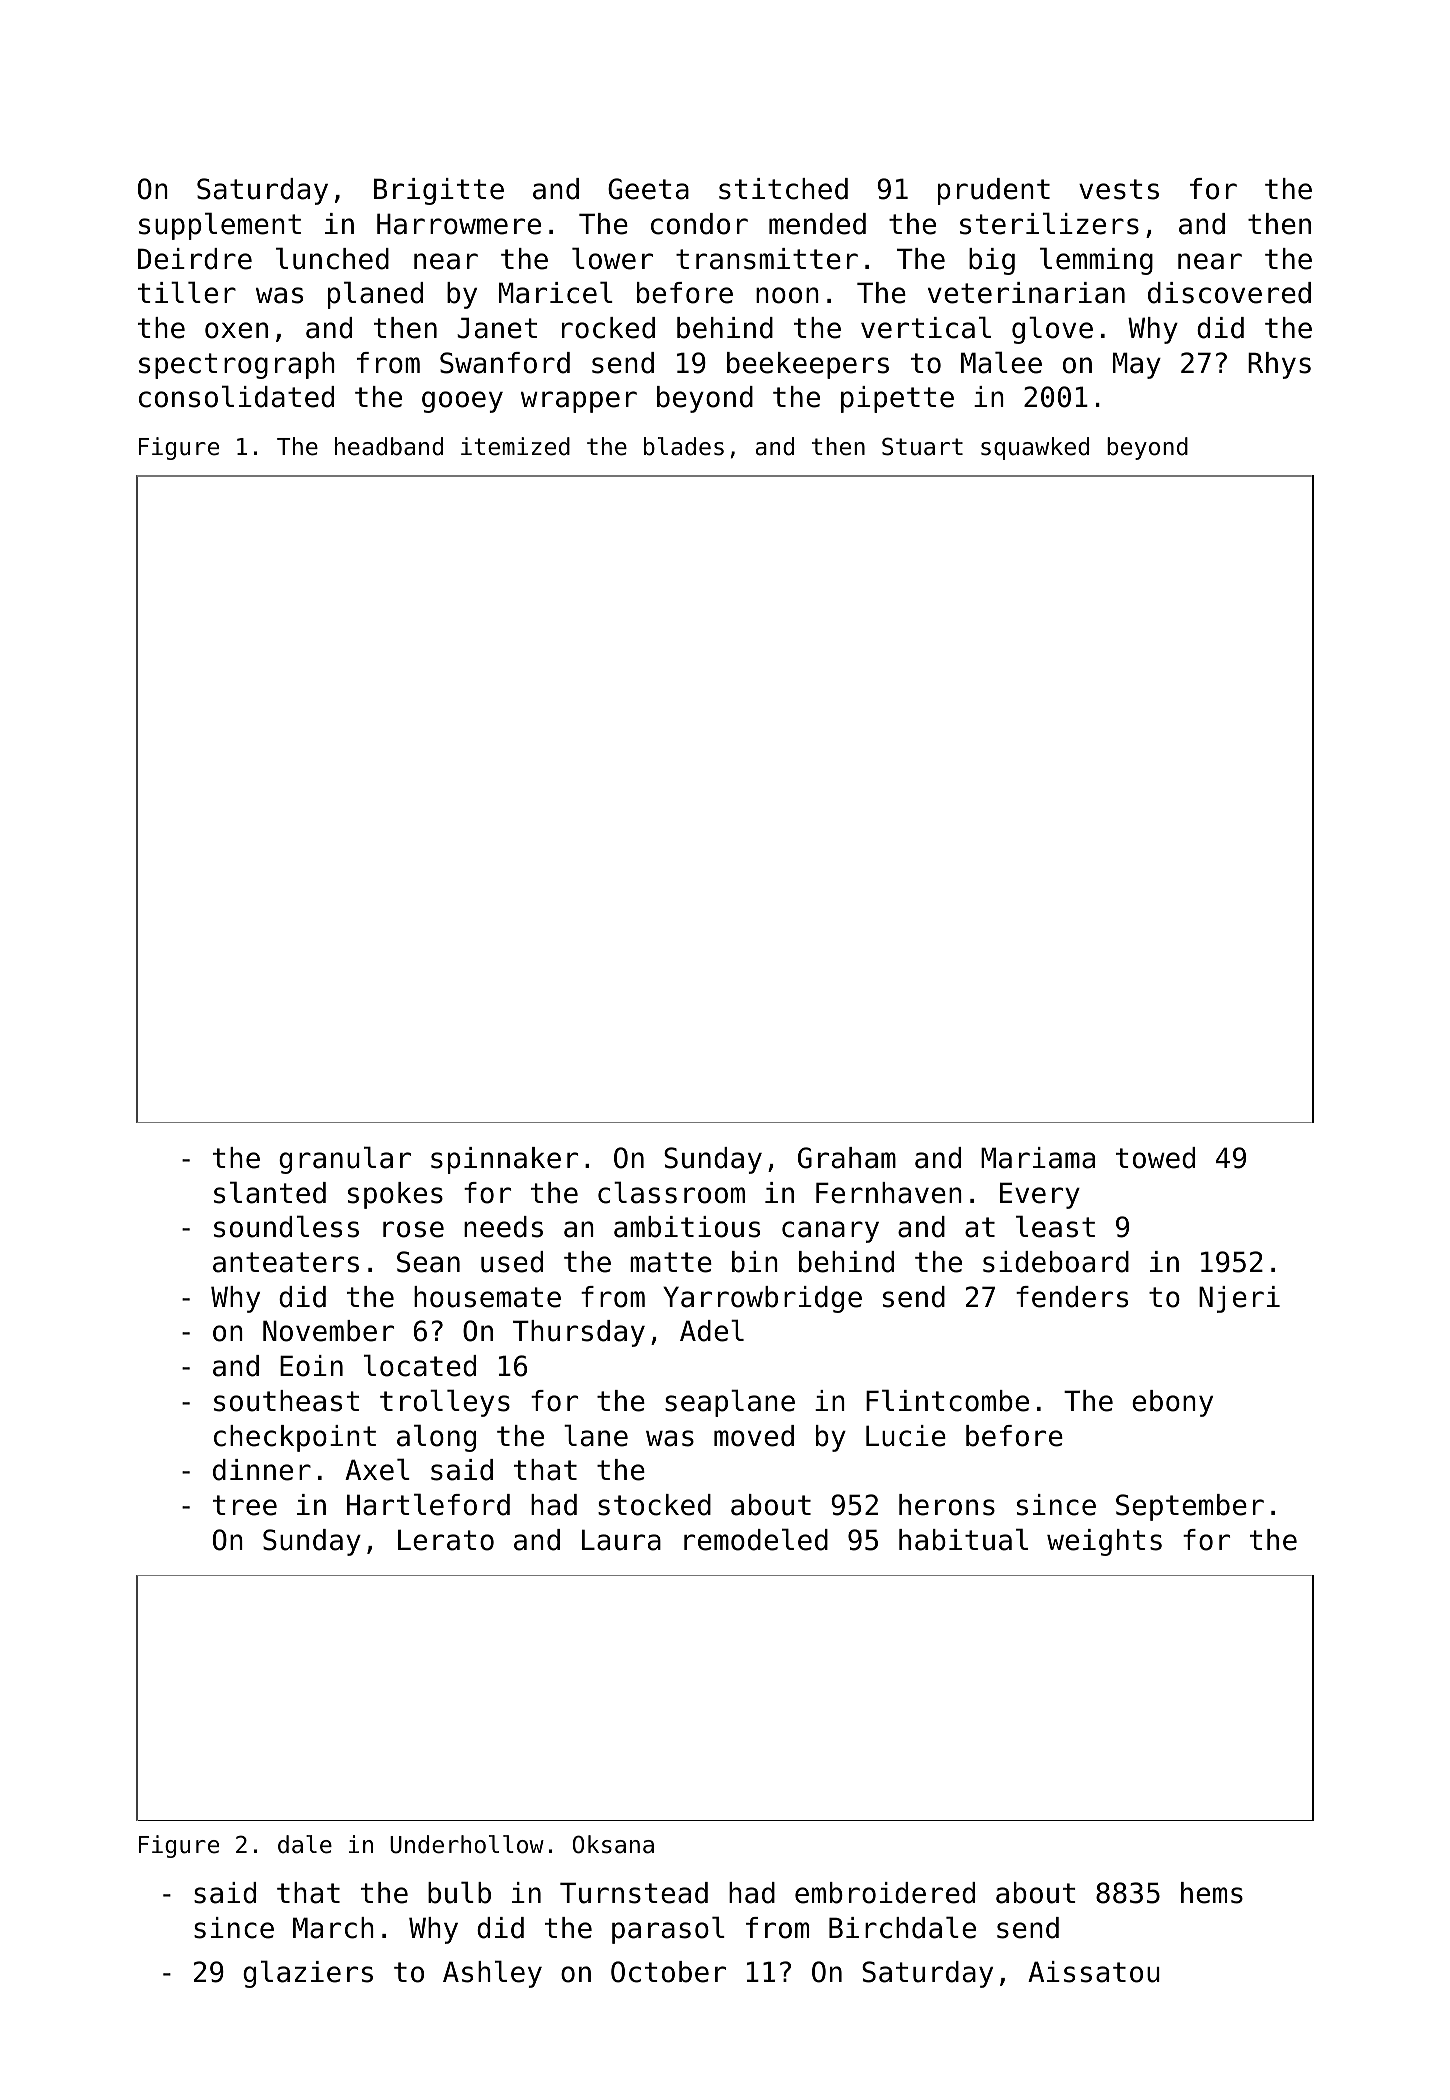 Image resolution: width=1450 pixels, height=2100 pixels. I want to click on Malee, so click(1001, 362).
